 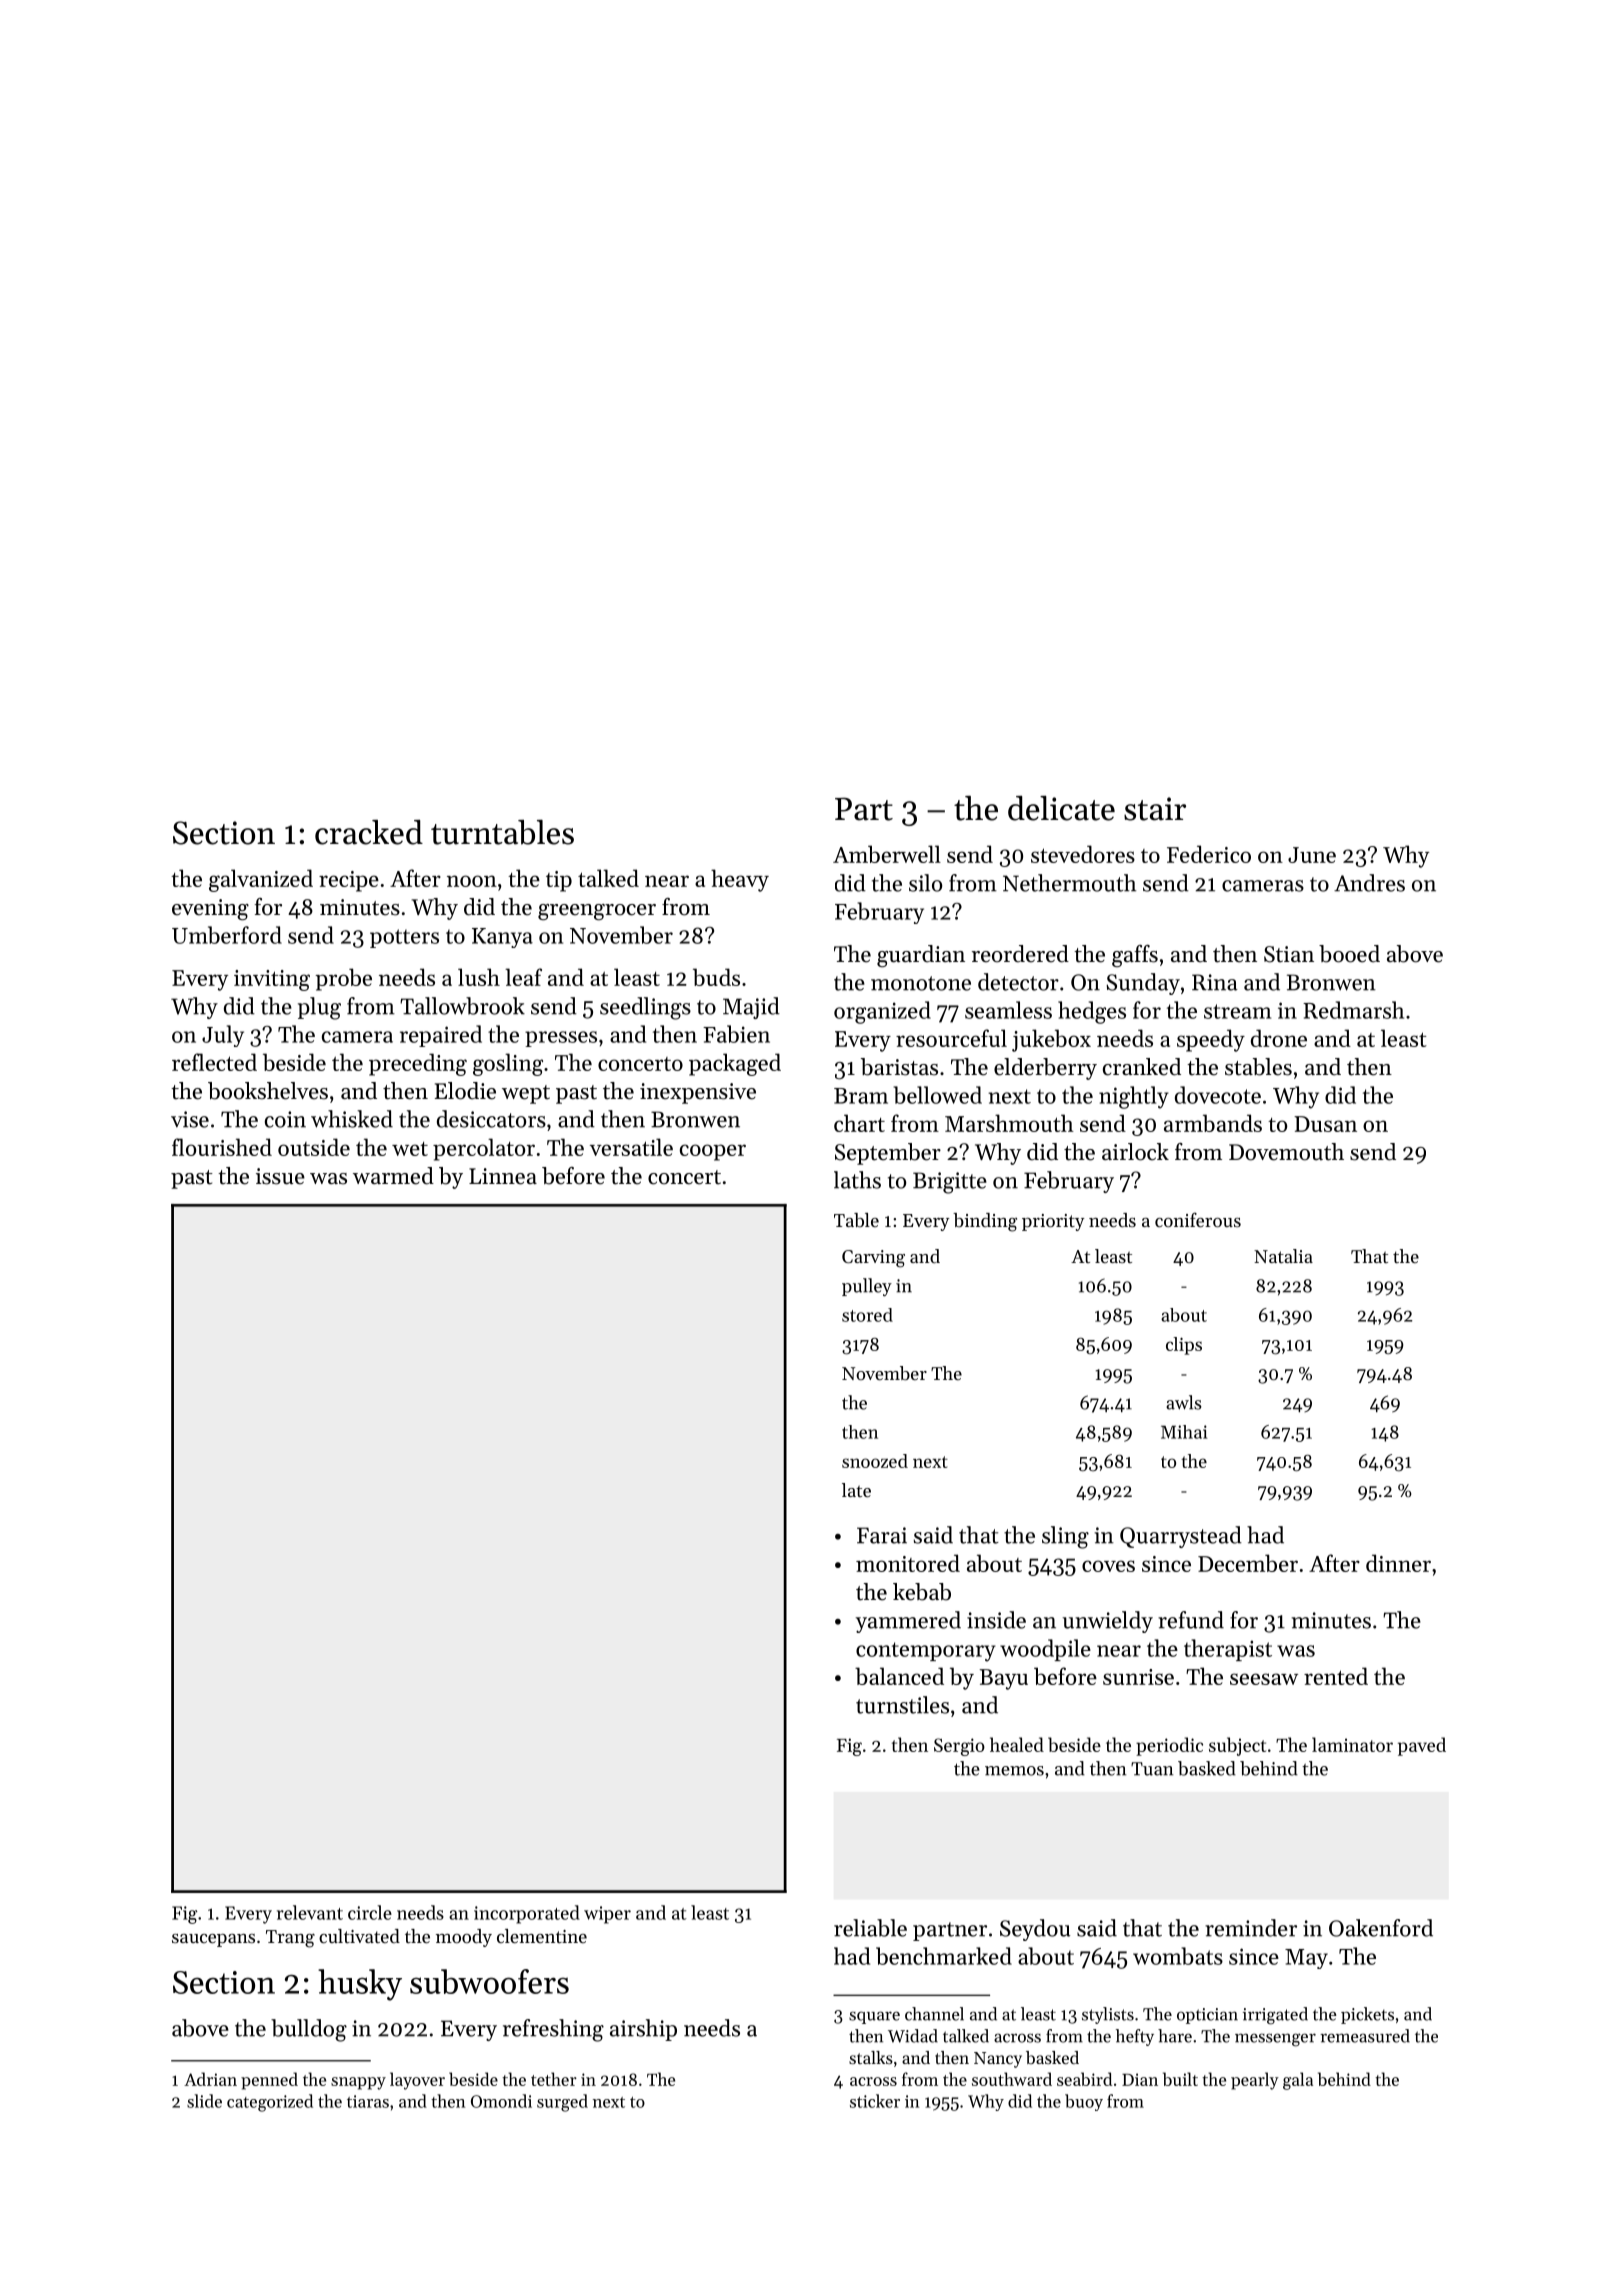 I want to click on cracked, so click(x=369, y=832).
